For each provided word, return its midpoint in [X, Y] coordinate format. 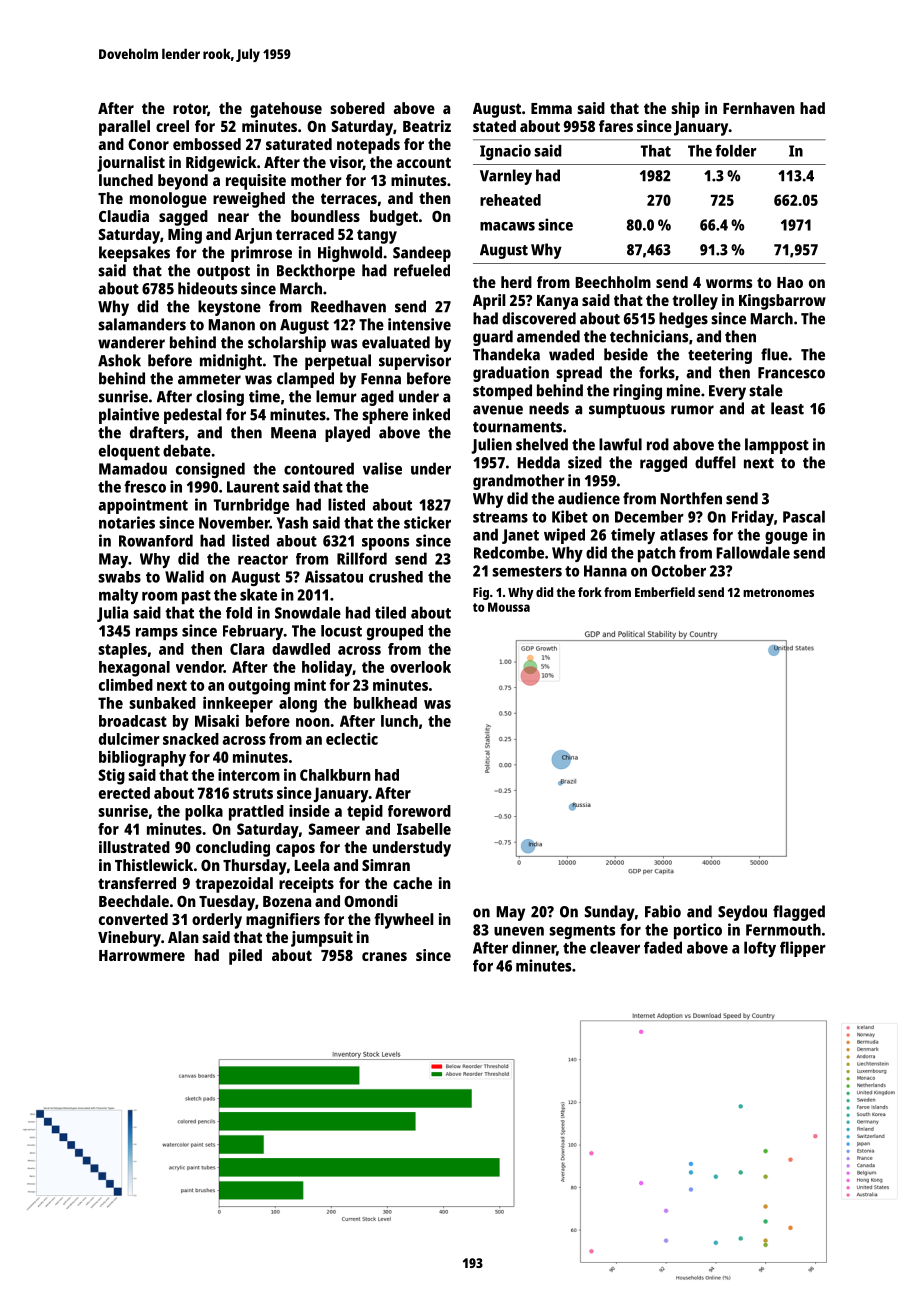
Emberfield [665, 592]
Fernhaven [759, 108]
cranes [384, 956]
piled [245, 957]
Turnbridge [251, 506]
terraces [349, 198]
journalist [131, 164]
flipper [803, 949]
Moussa [509, 607]
